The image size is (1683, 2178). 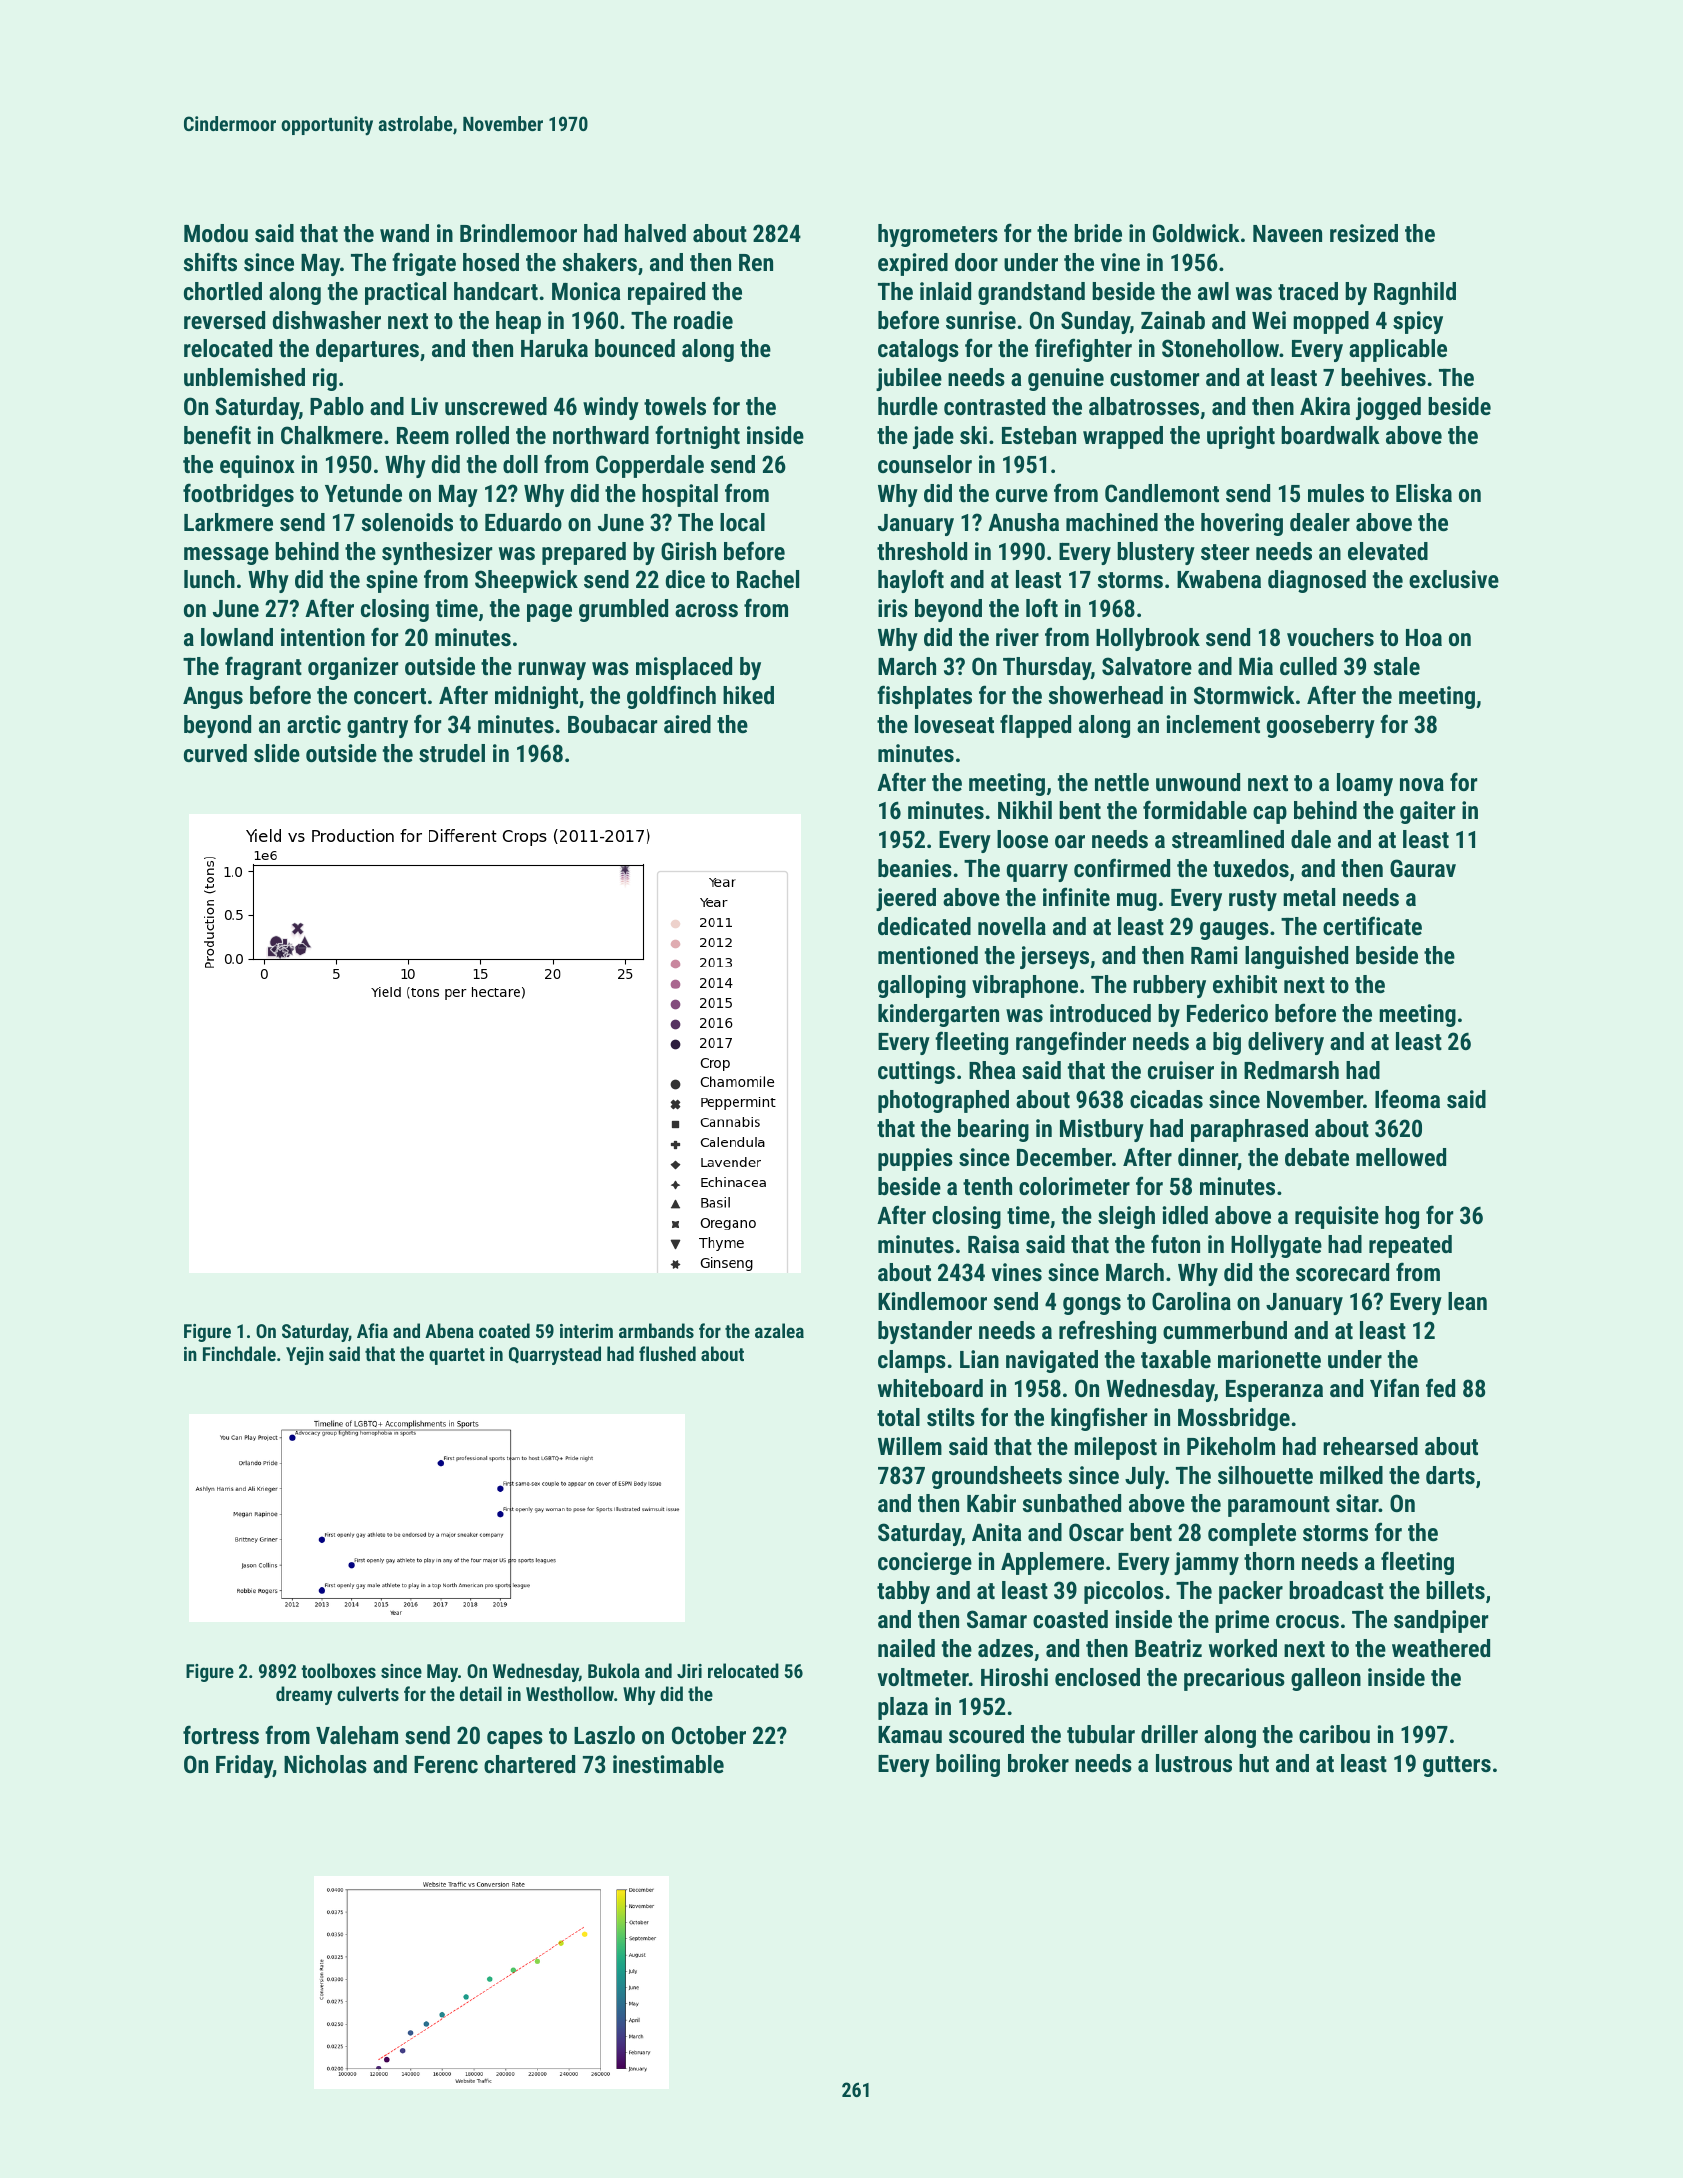 I want to click on paraphrased, so click(x=1249, y=1130).
